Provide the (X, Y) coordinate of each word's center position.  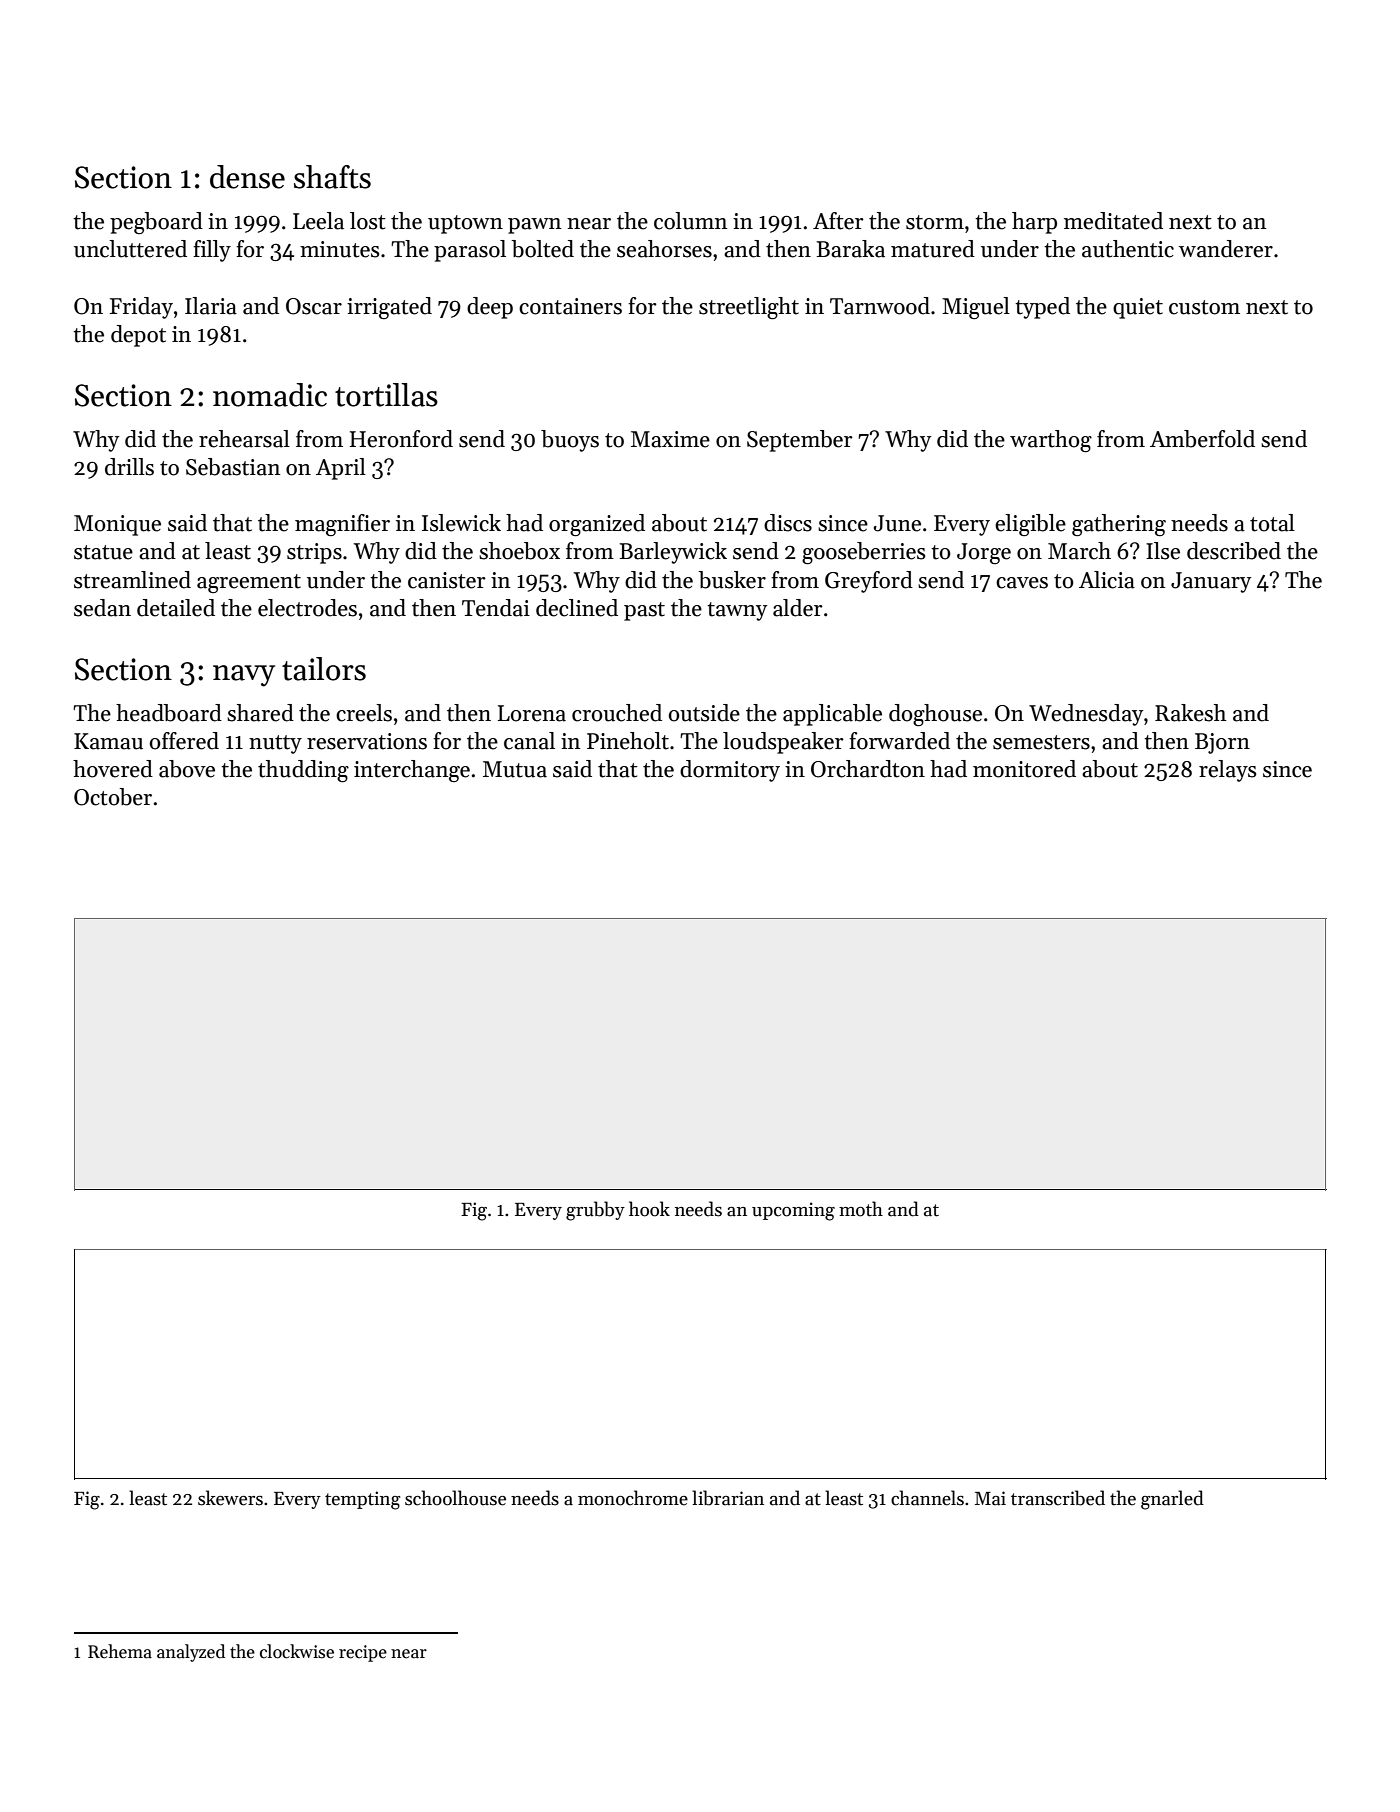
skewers (230, 1498)
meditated (1113, 221)
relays (1227, 771)
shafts (332, 177)
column (690, 221)
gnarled (1172, 1500)
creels (364, 713)
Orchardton (868, 769)
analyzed (191, 1653)
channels (927, 1498)
